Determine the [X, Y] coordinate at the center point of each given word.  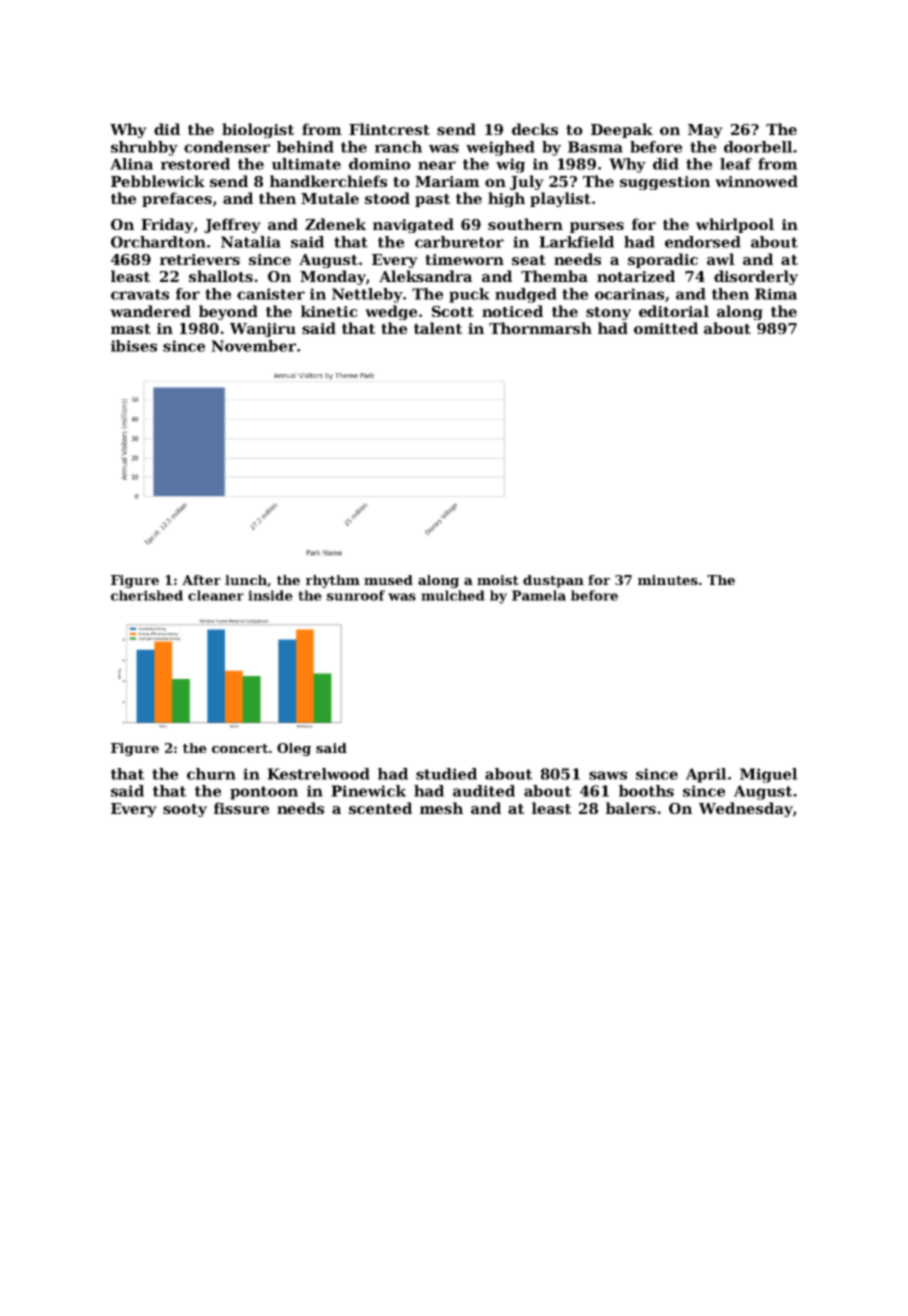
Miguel [769, 775]
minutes [668, 580]
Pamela [539, 595]
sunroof [356, 595]
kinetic [329, 311]
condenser [227, 147]
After [201, 580]
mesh [441, 808]
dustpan [553, 581]
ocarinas [629, 294]
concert [240, 748]
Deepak [622, 130]
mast [131, 329]
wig [510, 165]
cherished [147, 595]
